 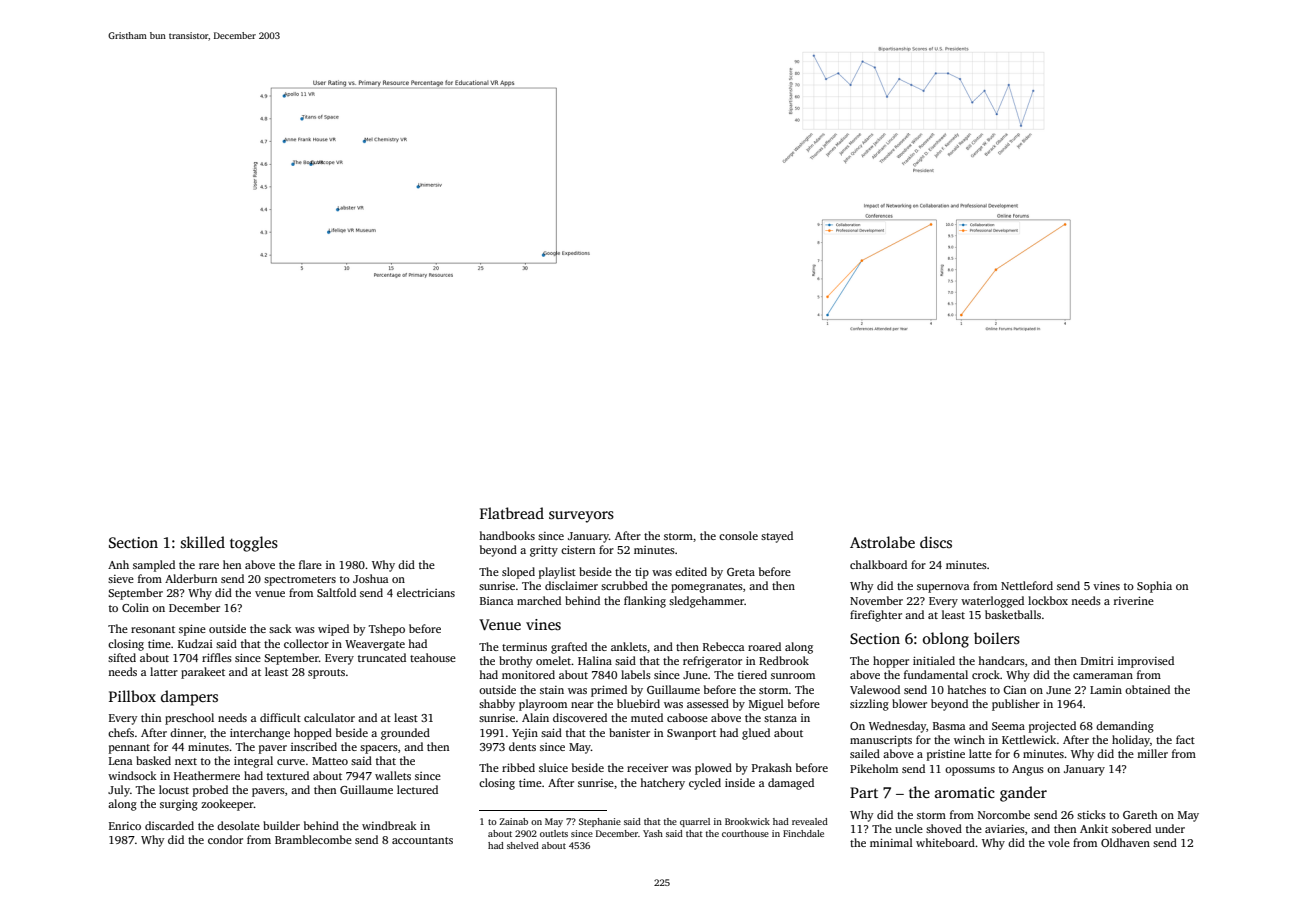 What do you see at coordinates (497, 601) in the page?
I see `Bianca` at bounding box center [497, 601].
